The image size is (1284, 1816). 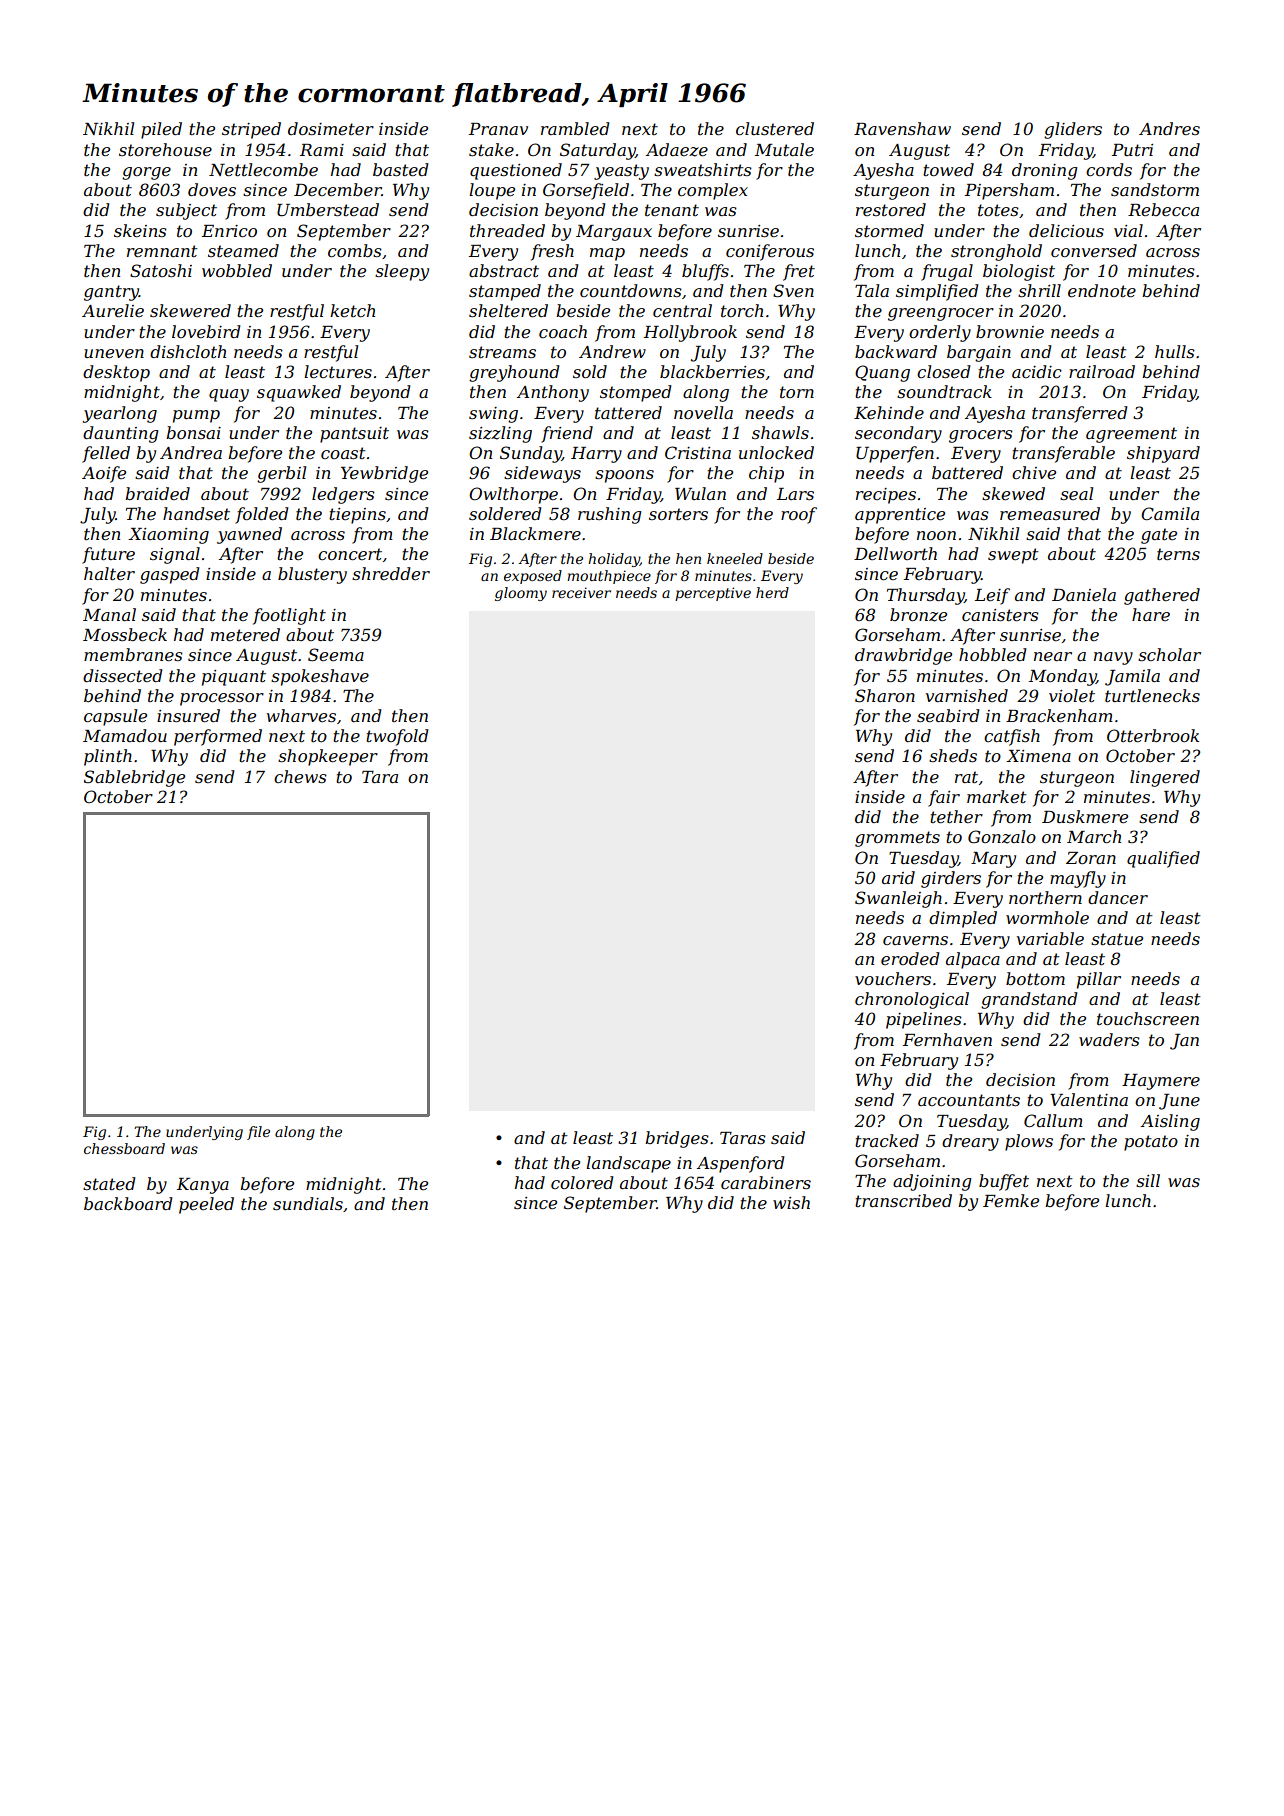 I want to click on abstract, so click(x=504, y=270).
